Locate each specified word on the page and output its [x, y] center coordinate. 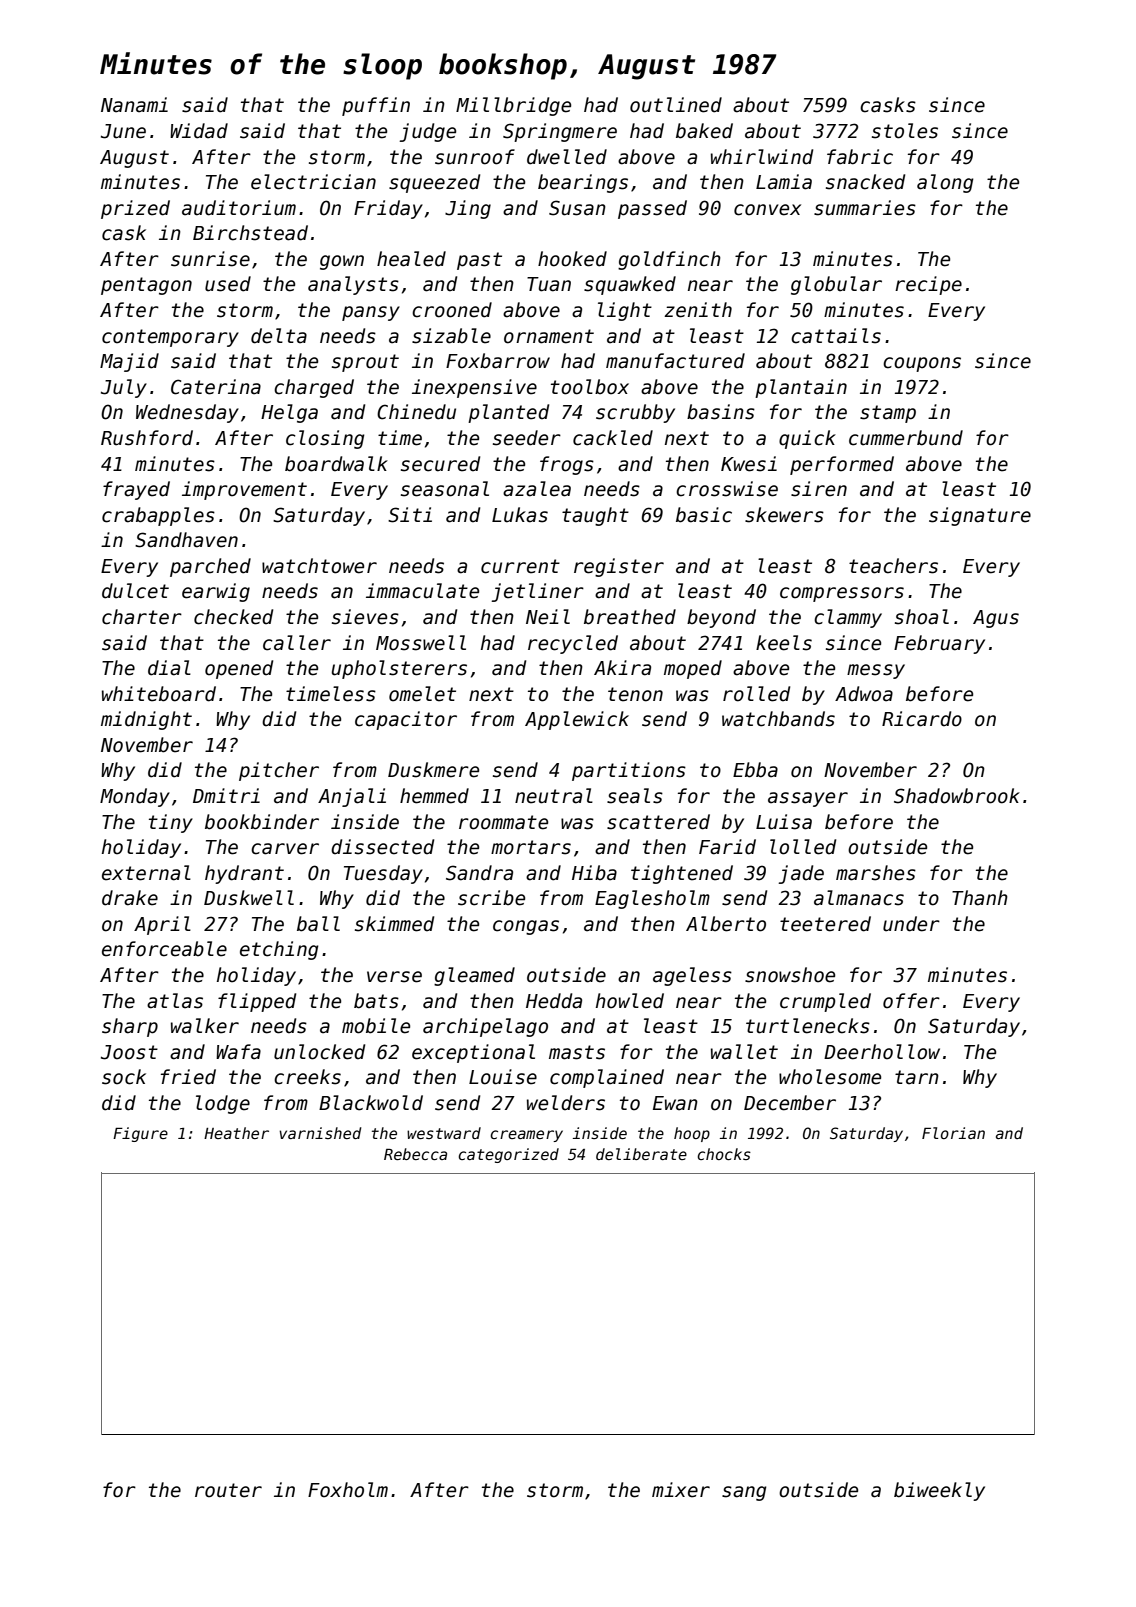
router [228, 1490]
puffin [376, 106]
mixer [681, 1490]
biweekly [939, 1491]
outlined [676, 105]
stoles [905, 131]
